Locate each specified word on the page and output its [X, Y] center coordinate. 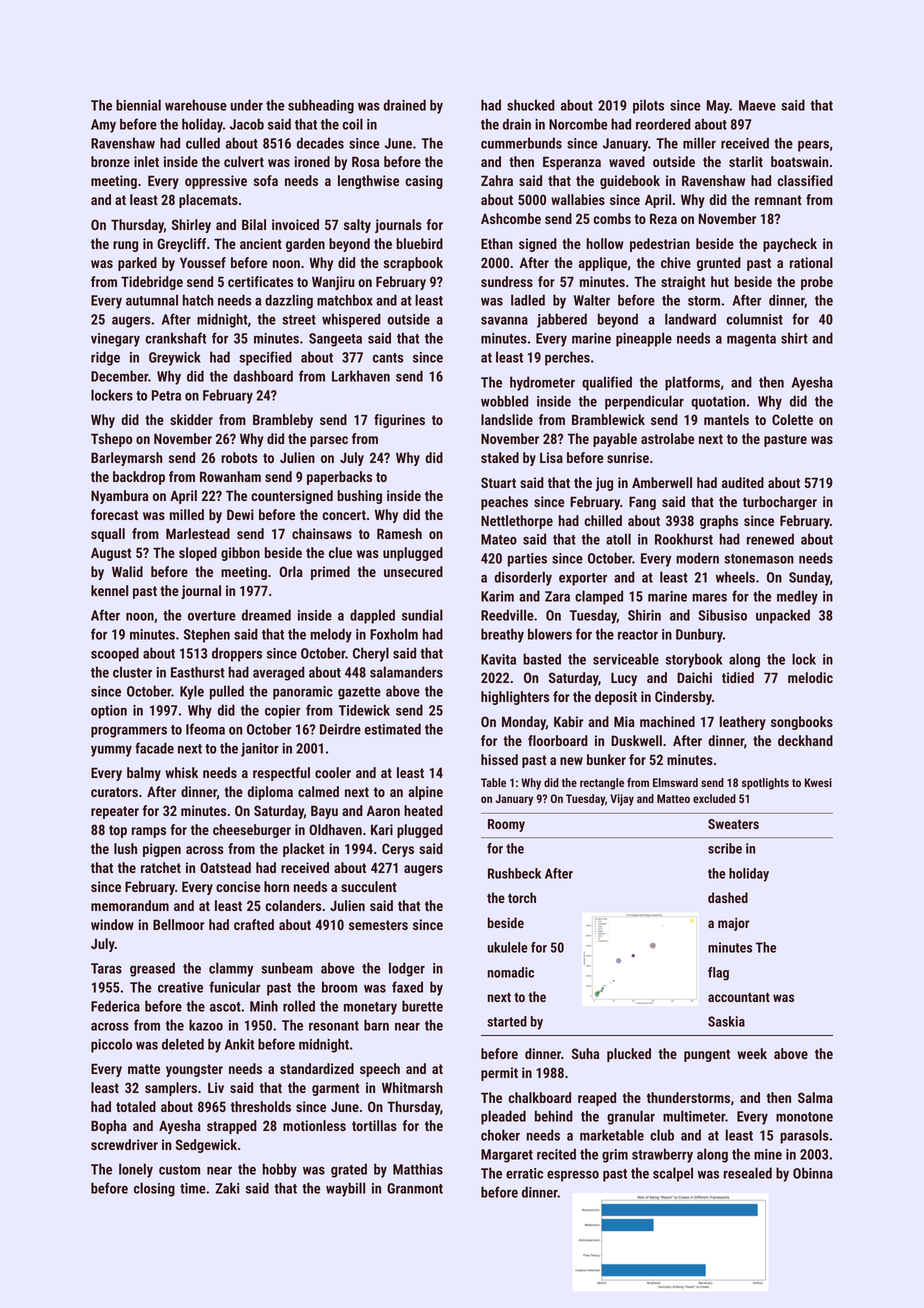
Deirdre [340, 729]
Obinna [813, 1173]
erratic [524, 1173]
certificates [260, 281]
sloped [198, 554]
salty [357, 226]
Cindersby [683, 698]
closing [154, 1189]
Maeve [757, 105]
